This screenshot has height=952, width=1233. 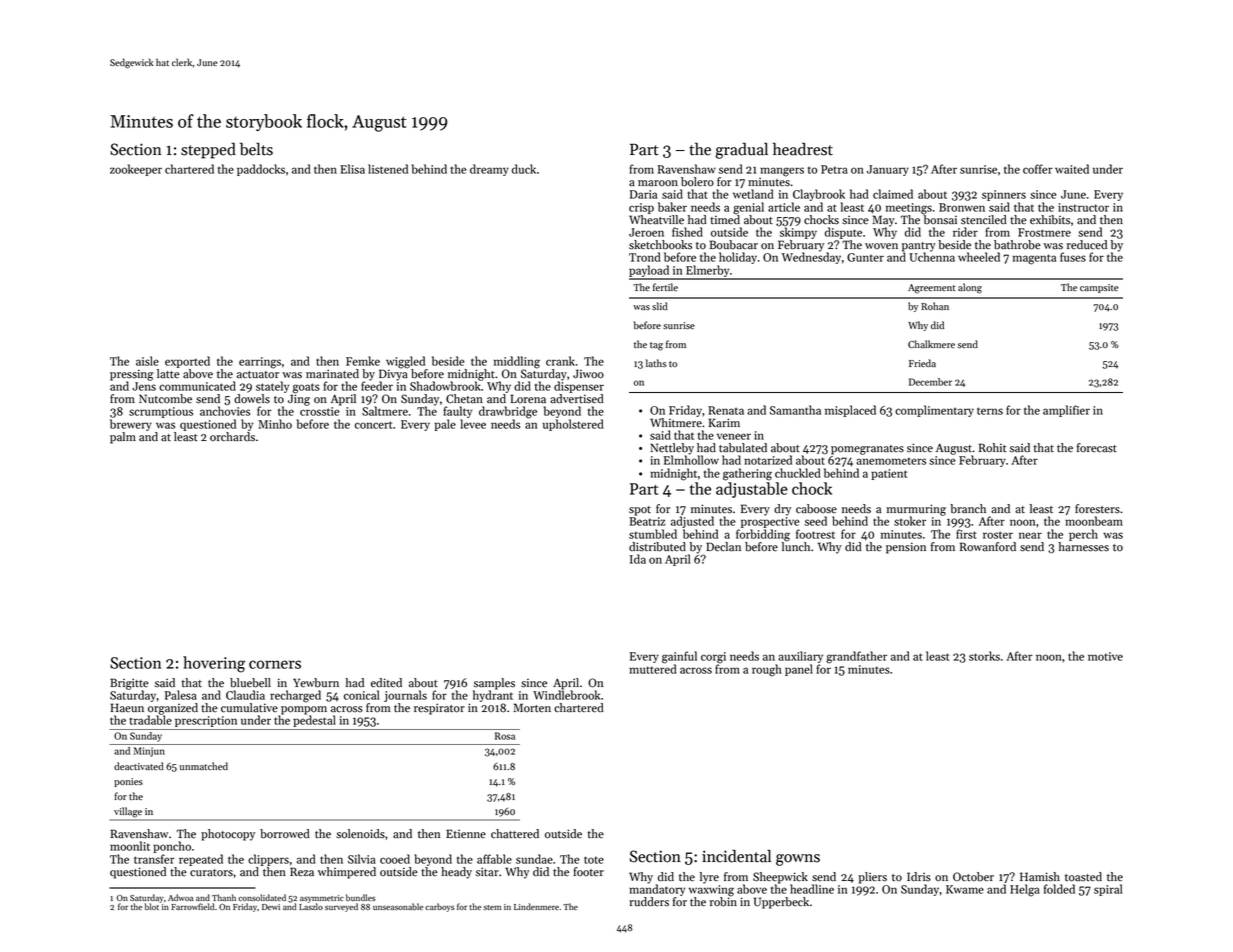 What do you see at coordinates (931, 344) in the screenshot?
I see `Chalkmere` at bounding box center [931, 344].
